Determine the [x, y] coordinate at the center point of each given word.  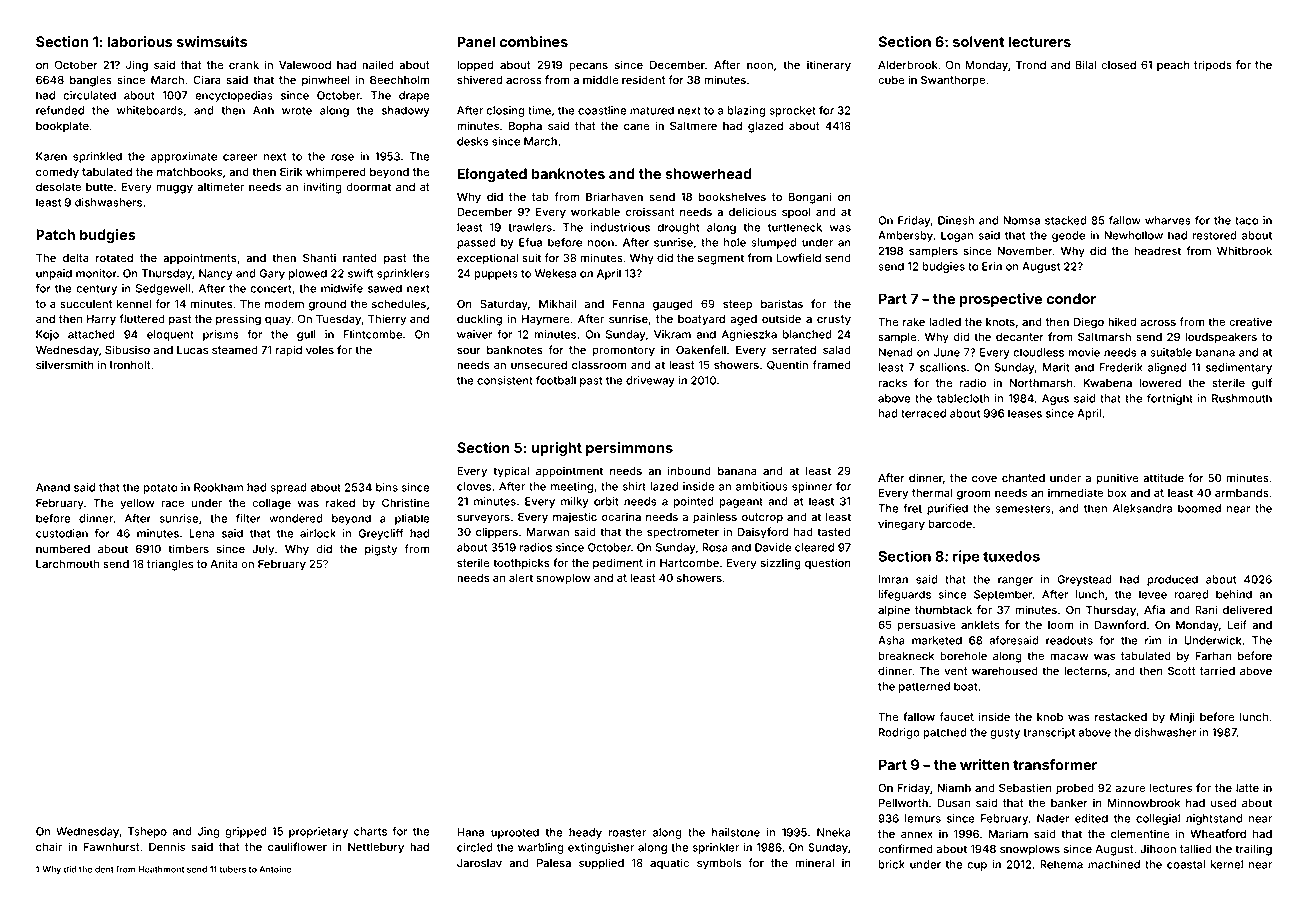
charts [370, 831]
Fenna [628, 304]
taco [1246, 221]
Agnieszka [749, 335]
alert [521, 578]
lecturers [1039, 41]
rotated [114, 258]
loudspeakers [1221, 338]
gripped [245, 832]
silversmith [65, 364]
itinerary [829, 66]
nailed [378, 64]
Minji [1182, 718]
